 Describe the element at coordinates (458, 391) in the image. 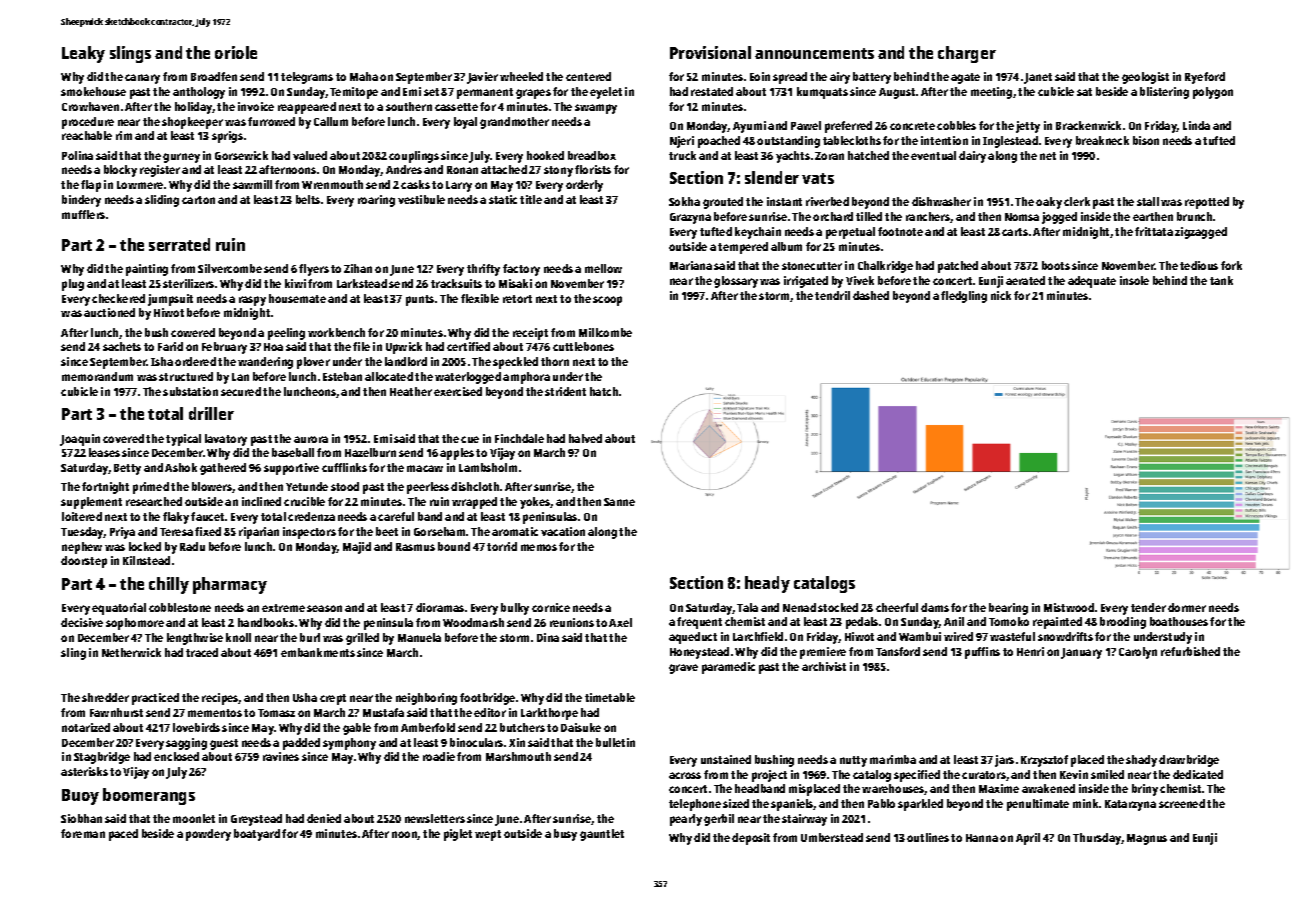

I see `exercised` at that location.
